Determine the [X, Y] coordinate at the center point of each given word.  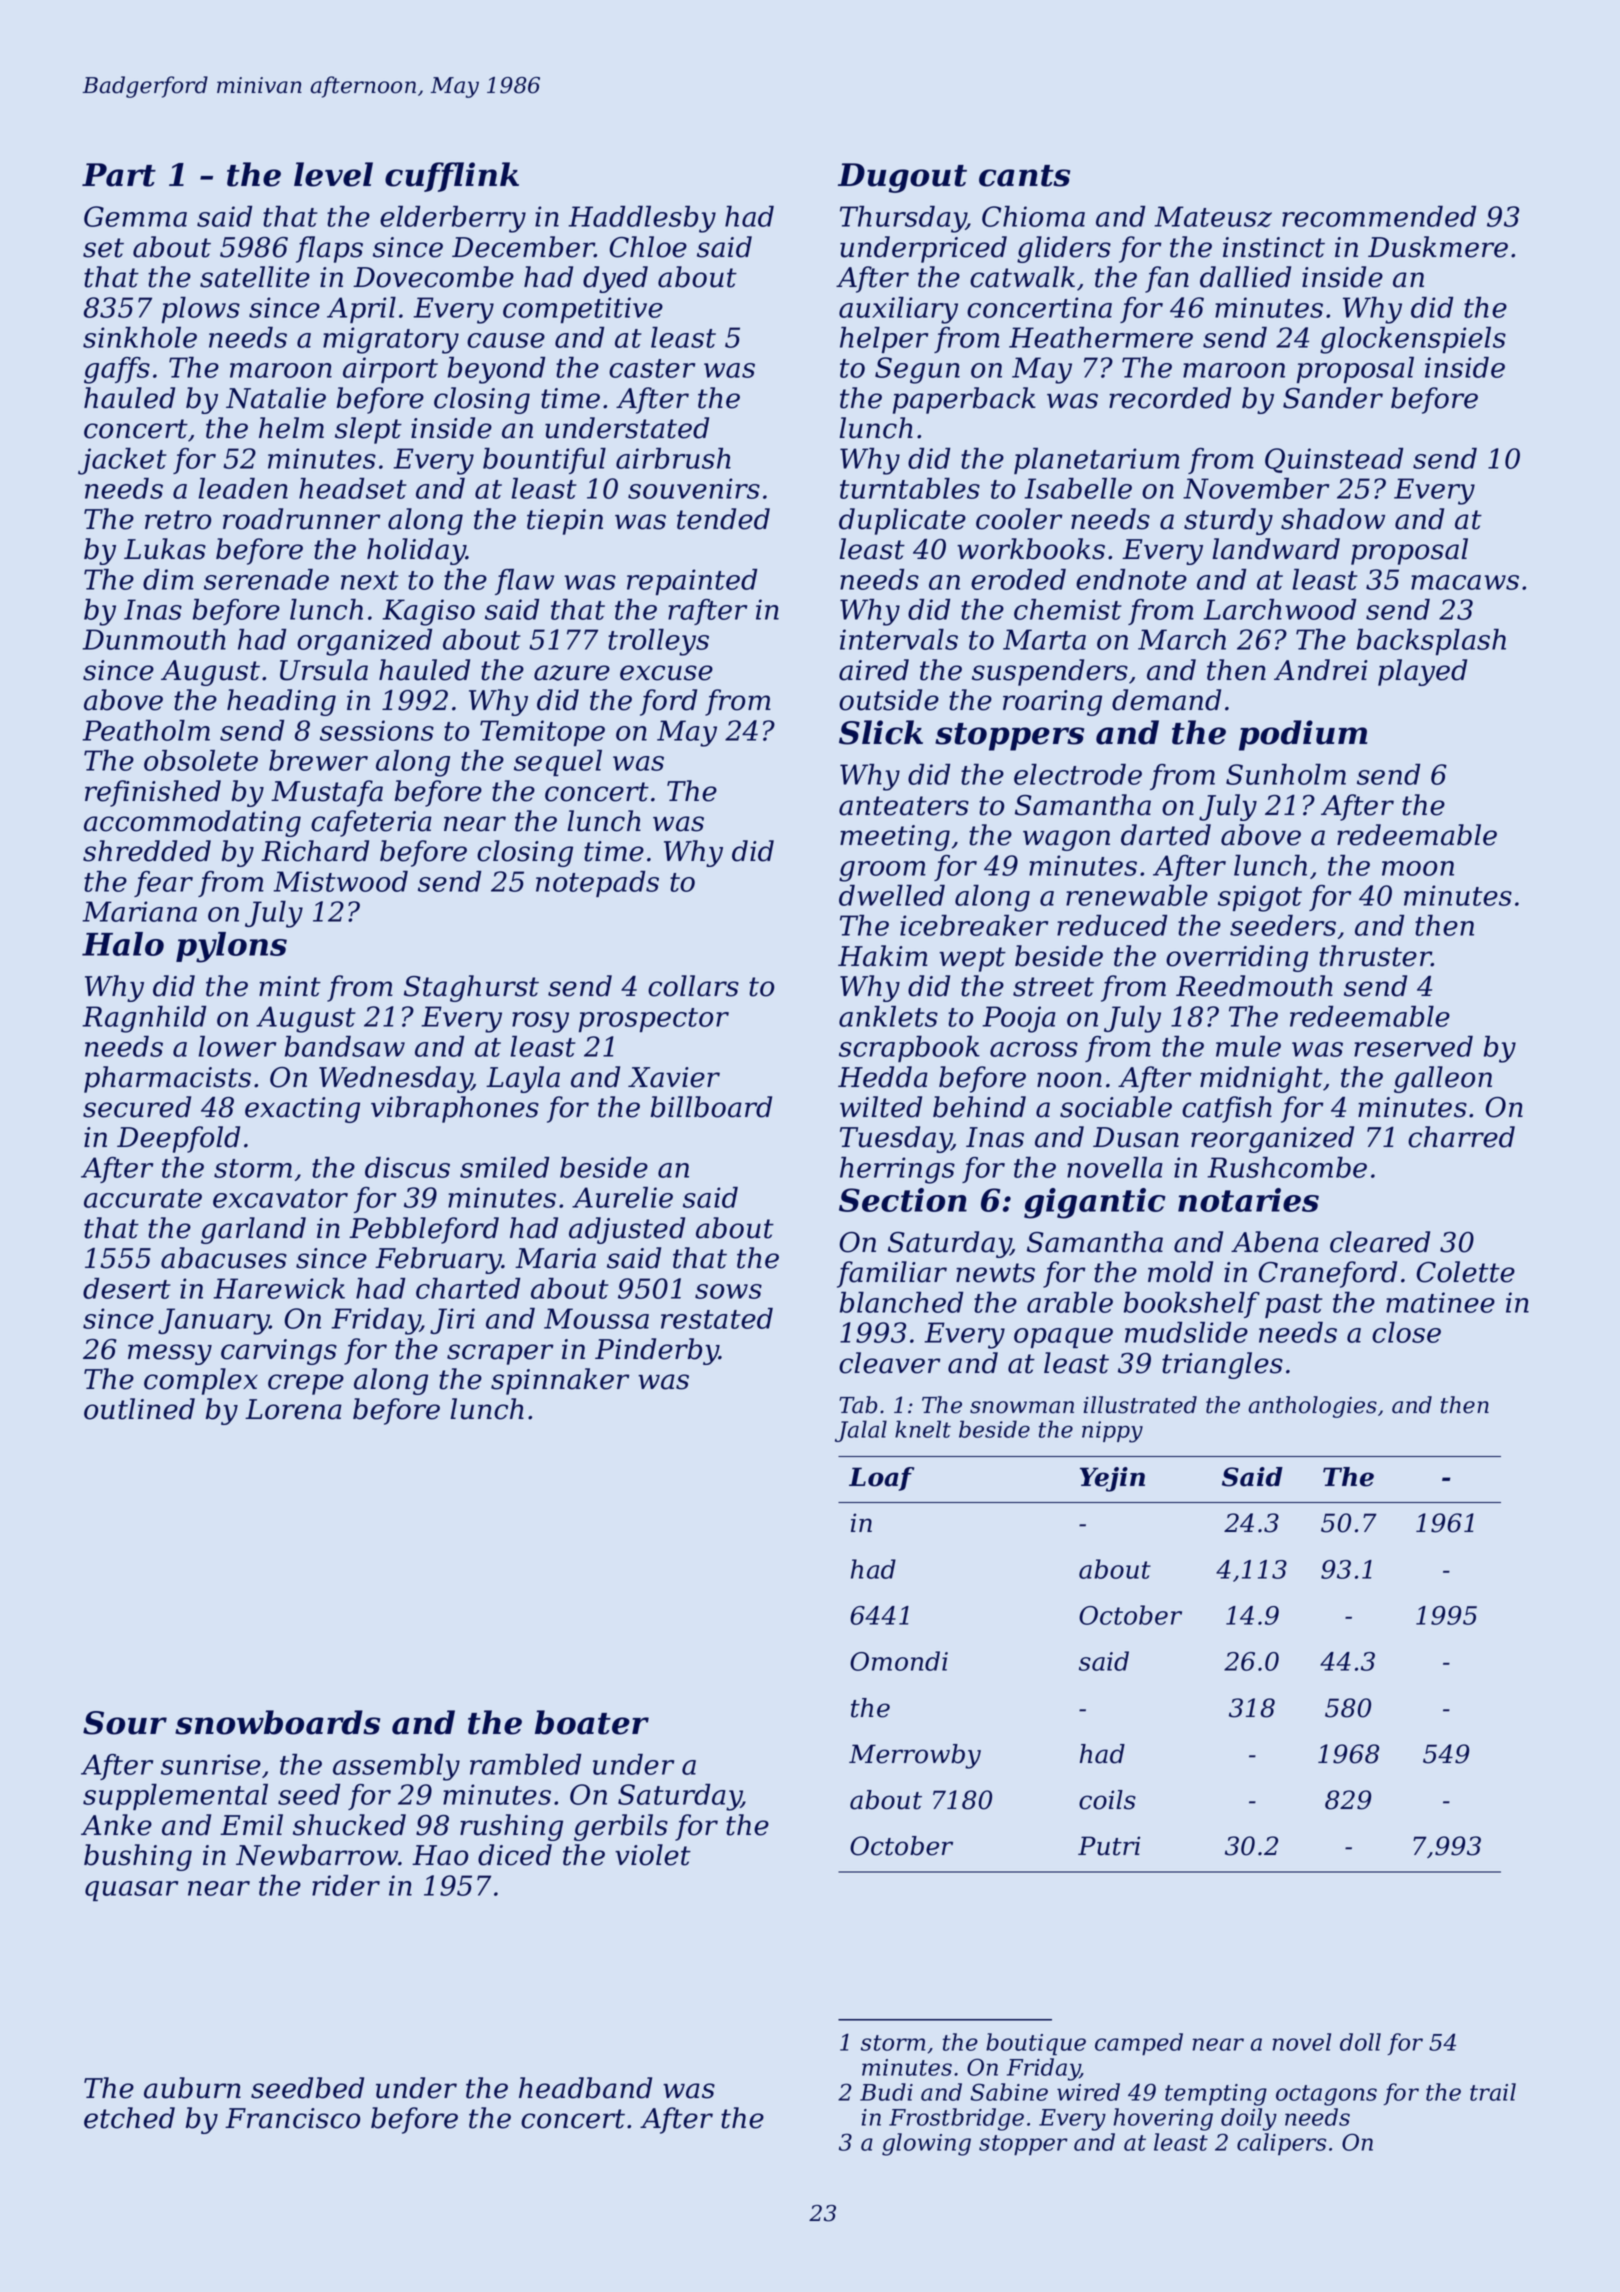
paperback [964, 400]
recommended [1379, 216]
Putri [1109, 1846]
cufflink [452, 177]
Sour [125, 1723]
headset [353, 488]
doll [1360, 2042]
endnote [1131, 579]
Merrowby [915, 1756]
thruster [1375, 956]
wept [972, 959]
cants [1024, 176]
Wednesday [395, 1079]
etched [129, 2118]
